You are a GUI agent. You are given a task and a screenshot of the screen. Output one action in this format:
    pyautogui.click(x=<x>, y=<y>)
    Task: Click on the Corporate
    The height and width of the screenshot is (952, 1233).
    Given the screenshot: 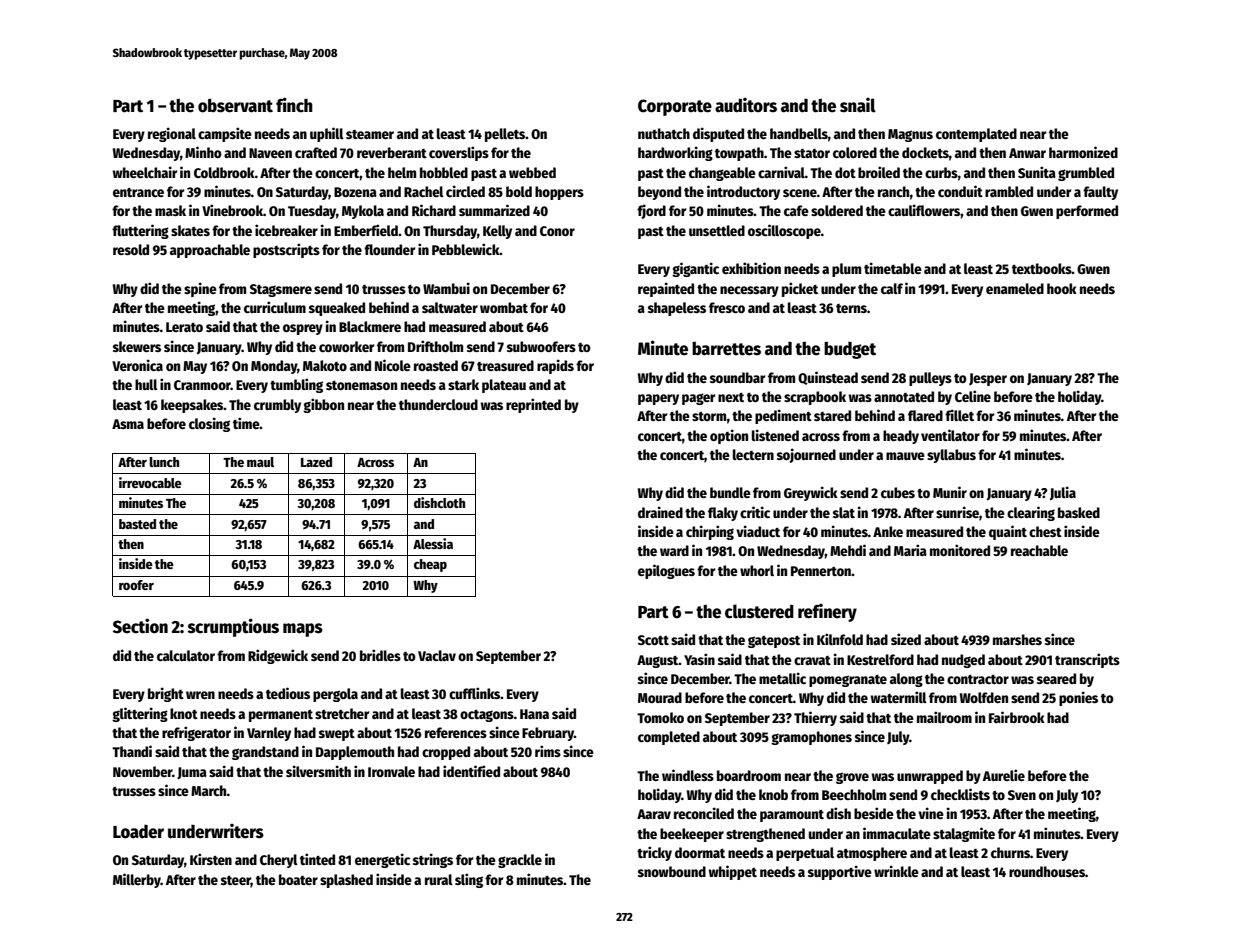 What is the action you would take?
    pyautogui.click(x=675, y=107)
